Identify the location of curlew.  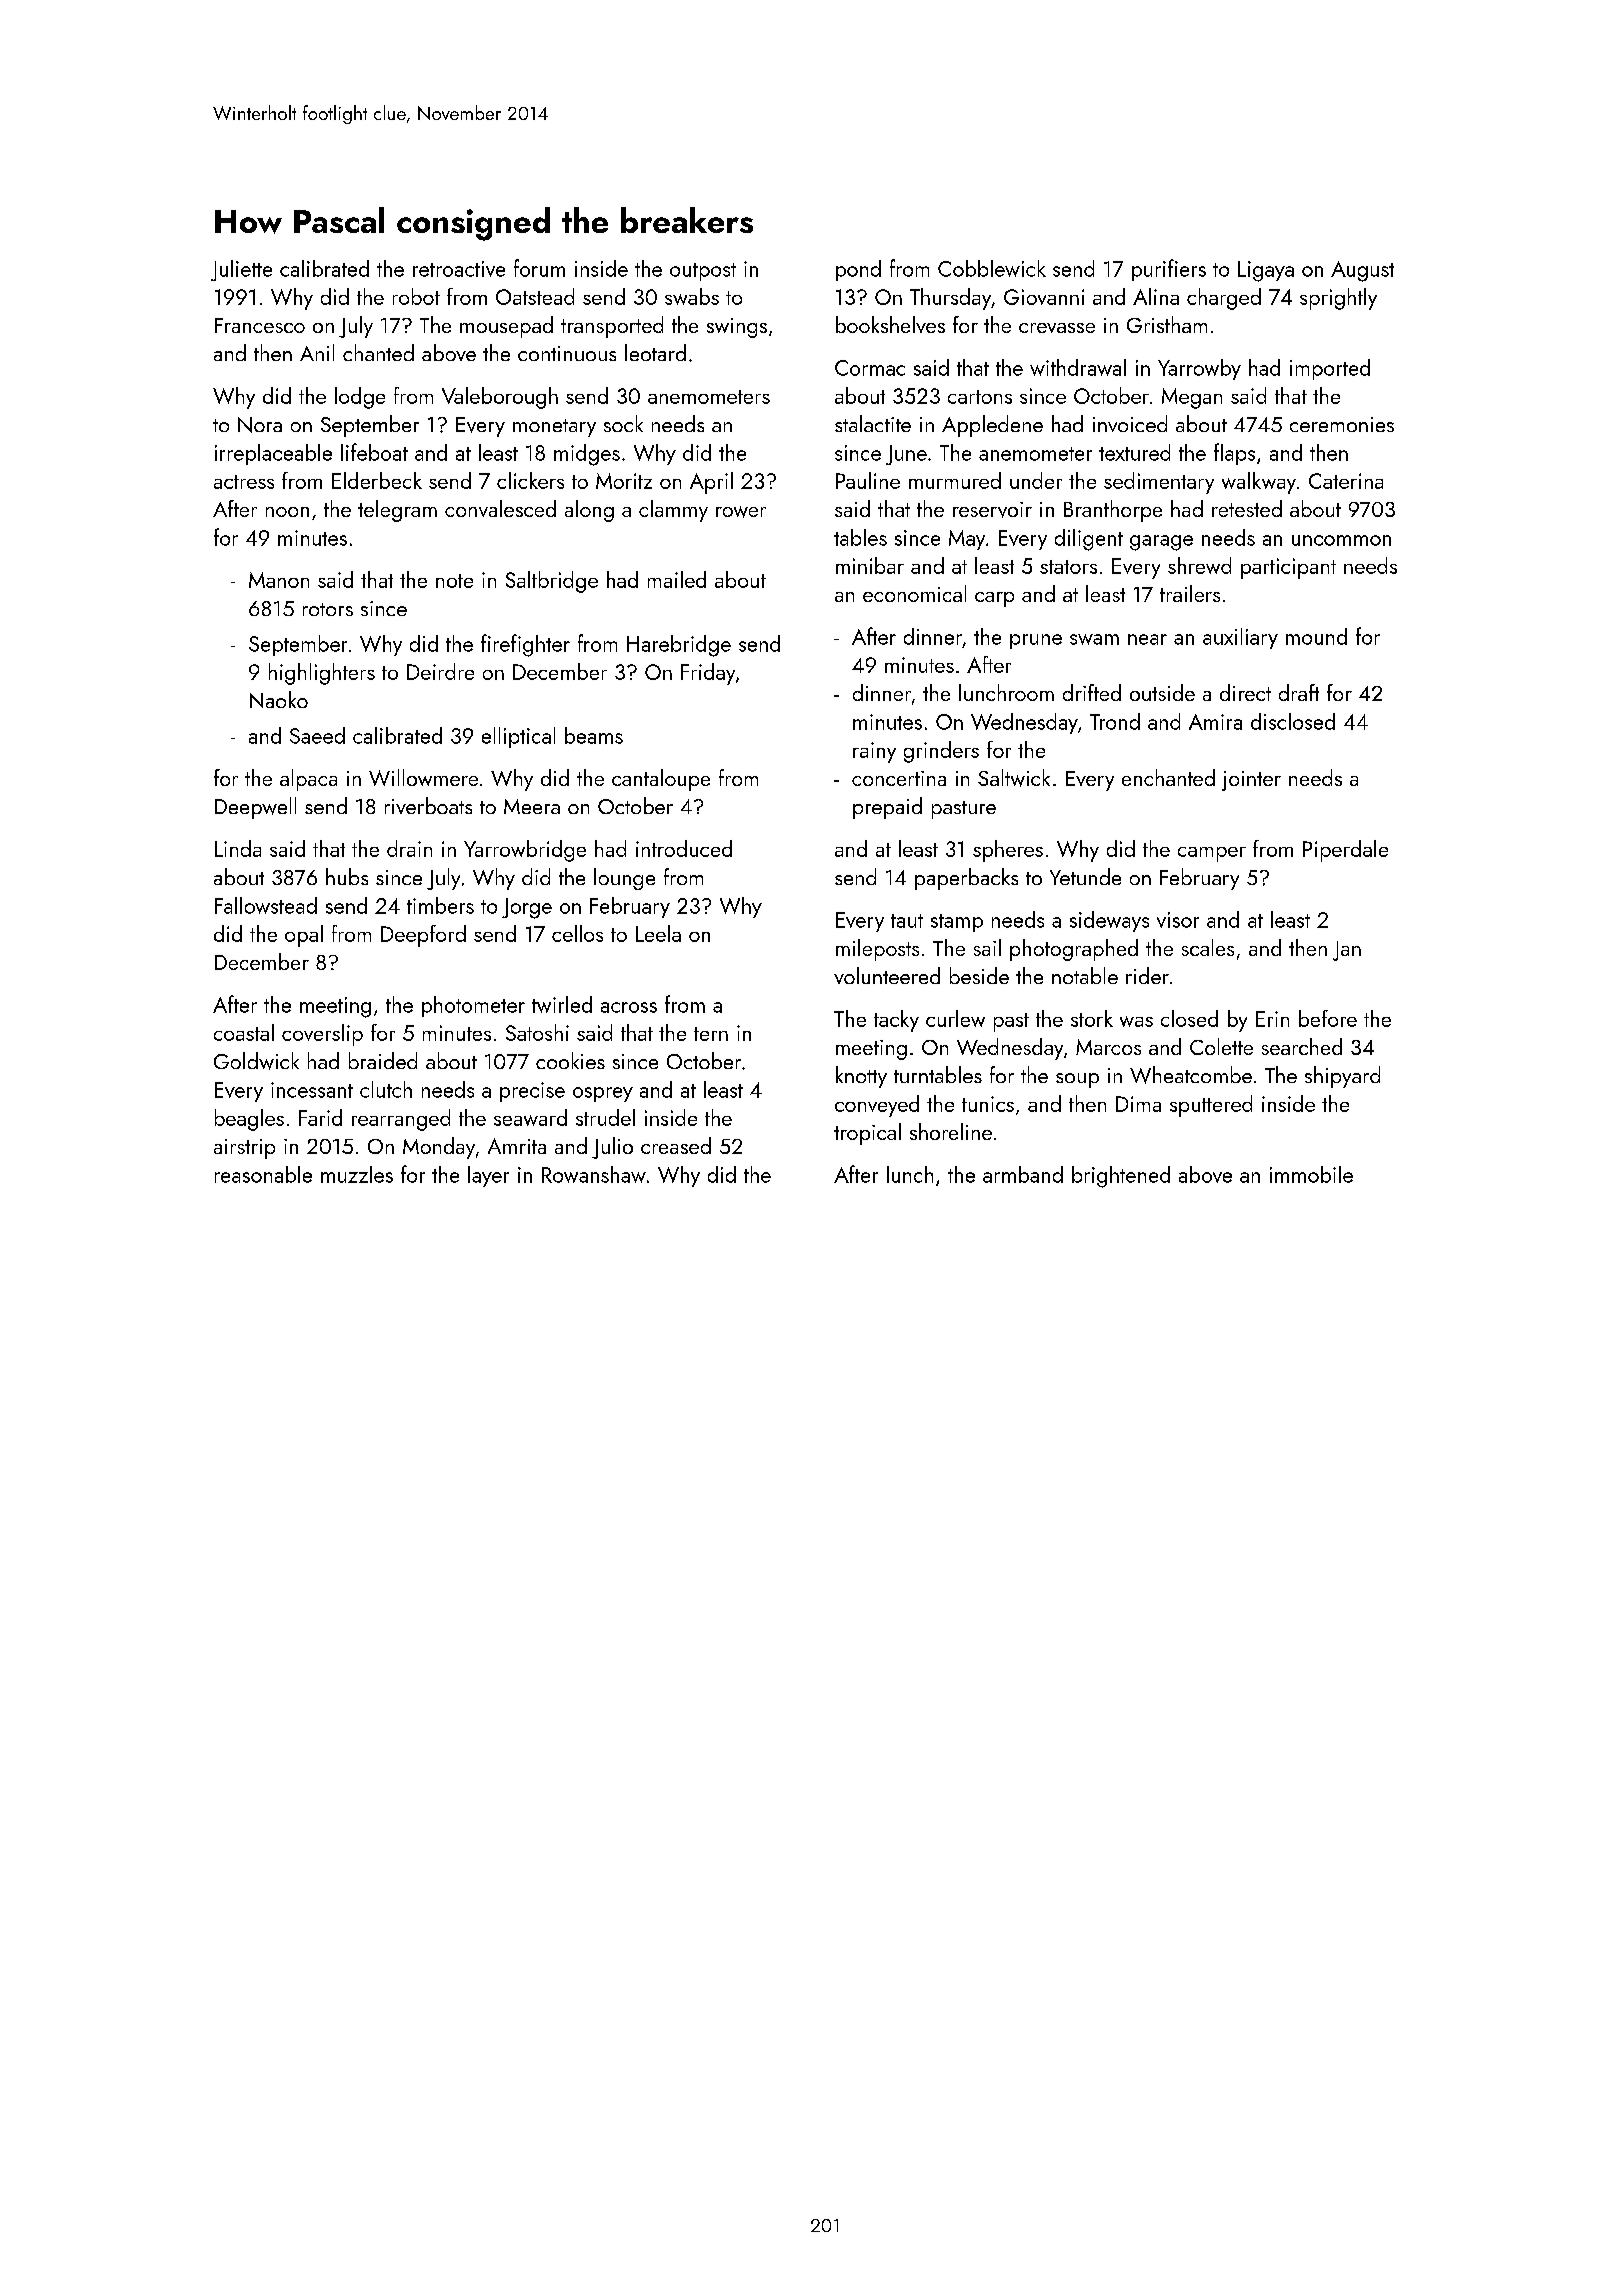
(955, 1018).
